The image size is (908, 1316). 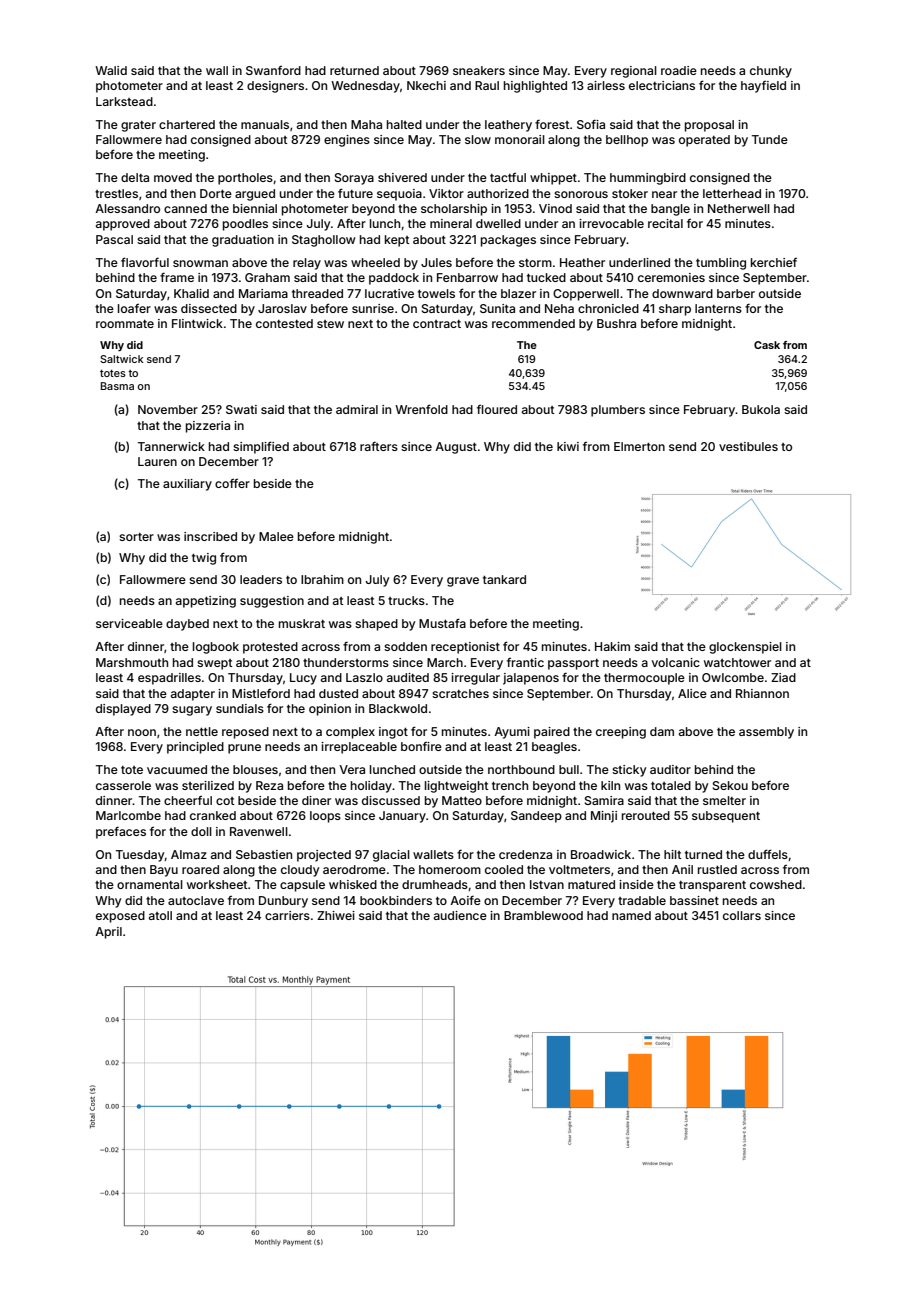 I want to click on reposed, so click(x=245, y=733).
